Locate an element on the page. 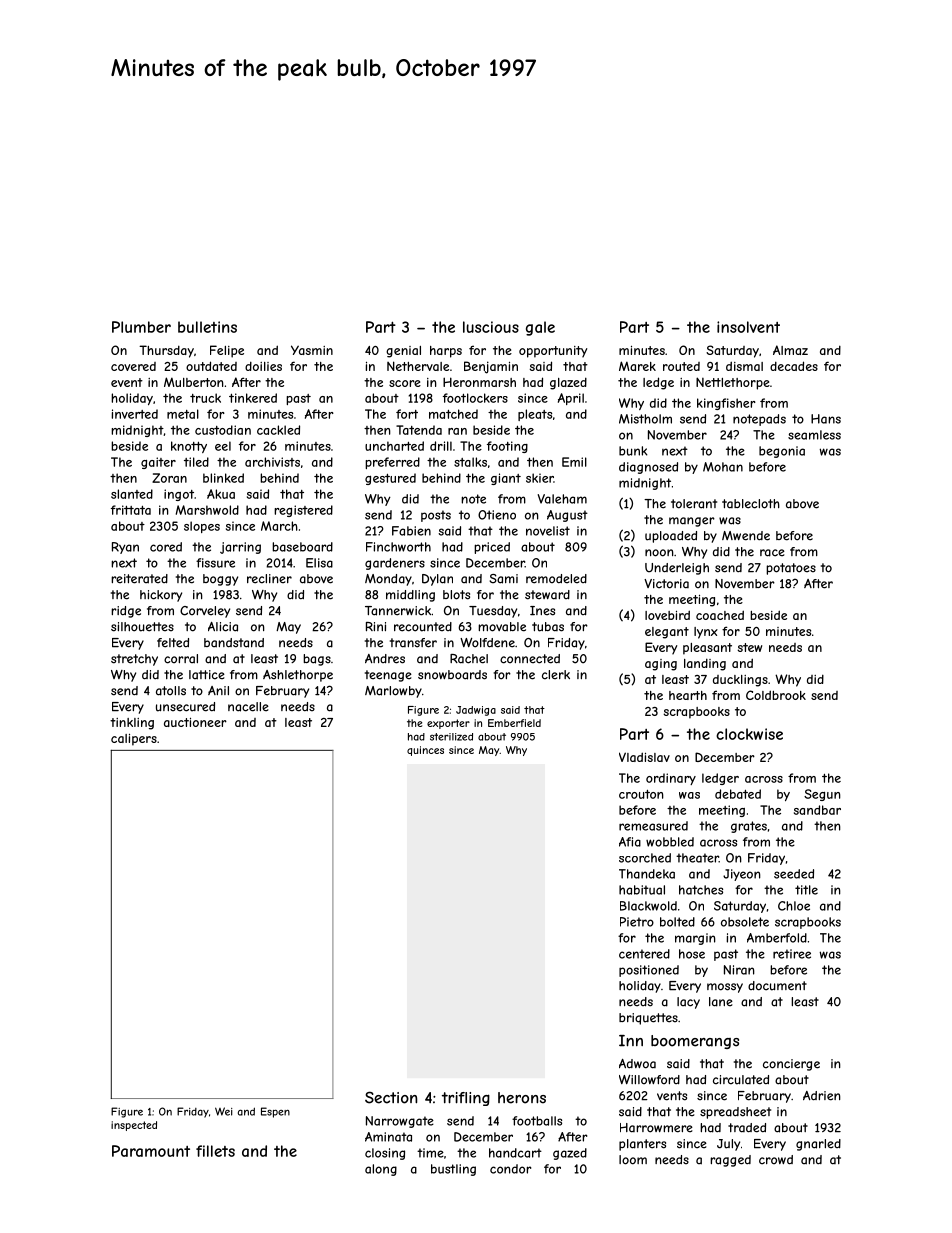  Otieno is located at coordinates (497, 515).
